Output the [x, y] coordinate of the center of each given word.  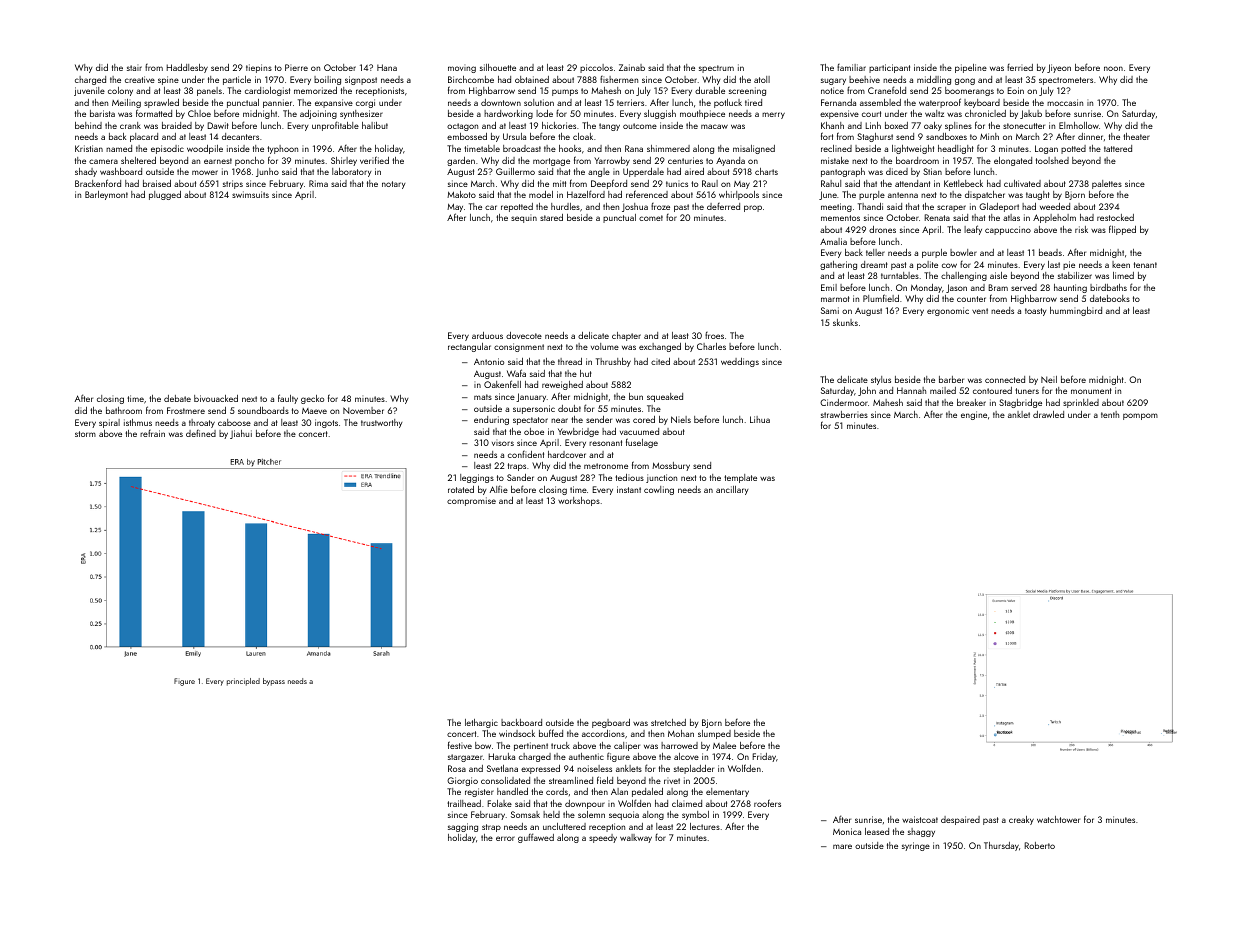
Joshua [635, 207]
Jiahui [241, 434]
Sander [520, 477]
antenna [903, 195]
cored [644, 419]
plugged [165, 195]
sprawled [161, 103]
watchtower [1058, 819]
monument [1091, 391]
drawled [1048, 414]
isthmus [138, 422]
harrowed [679, 745]
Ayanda [730, 161]
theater [1136, 136]
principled [243, 682]
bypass [274, 682]
